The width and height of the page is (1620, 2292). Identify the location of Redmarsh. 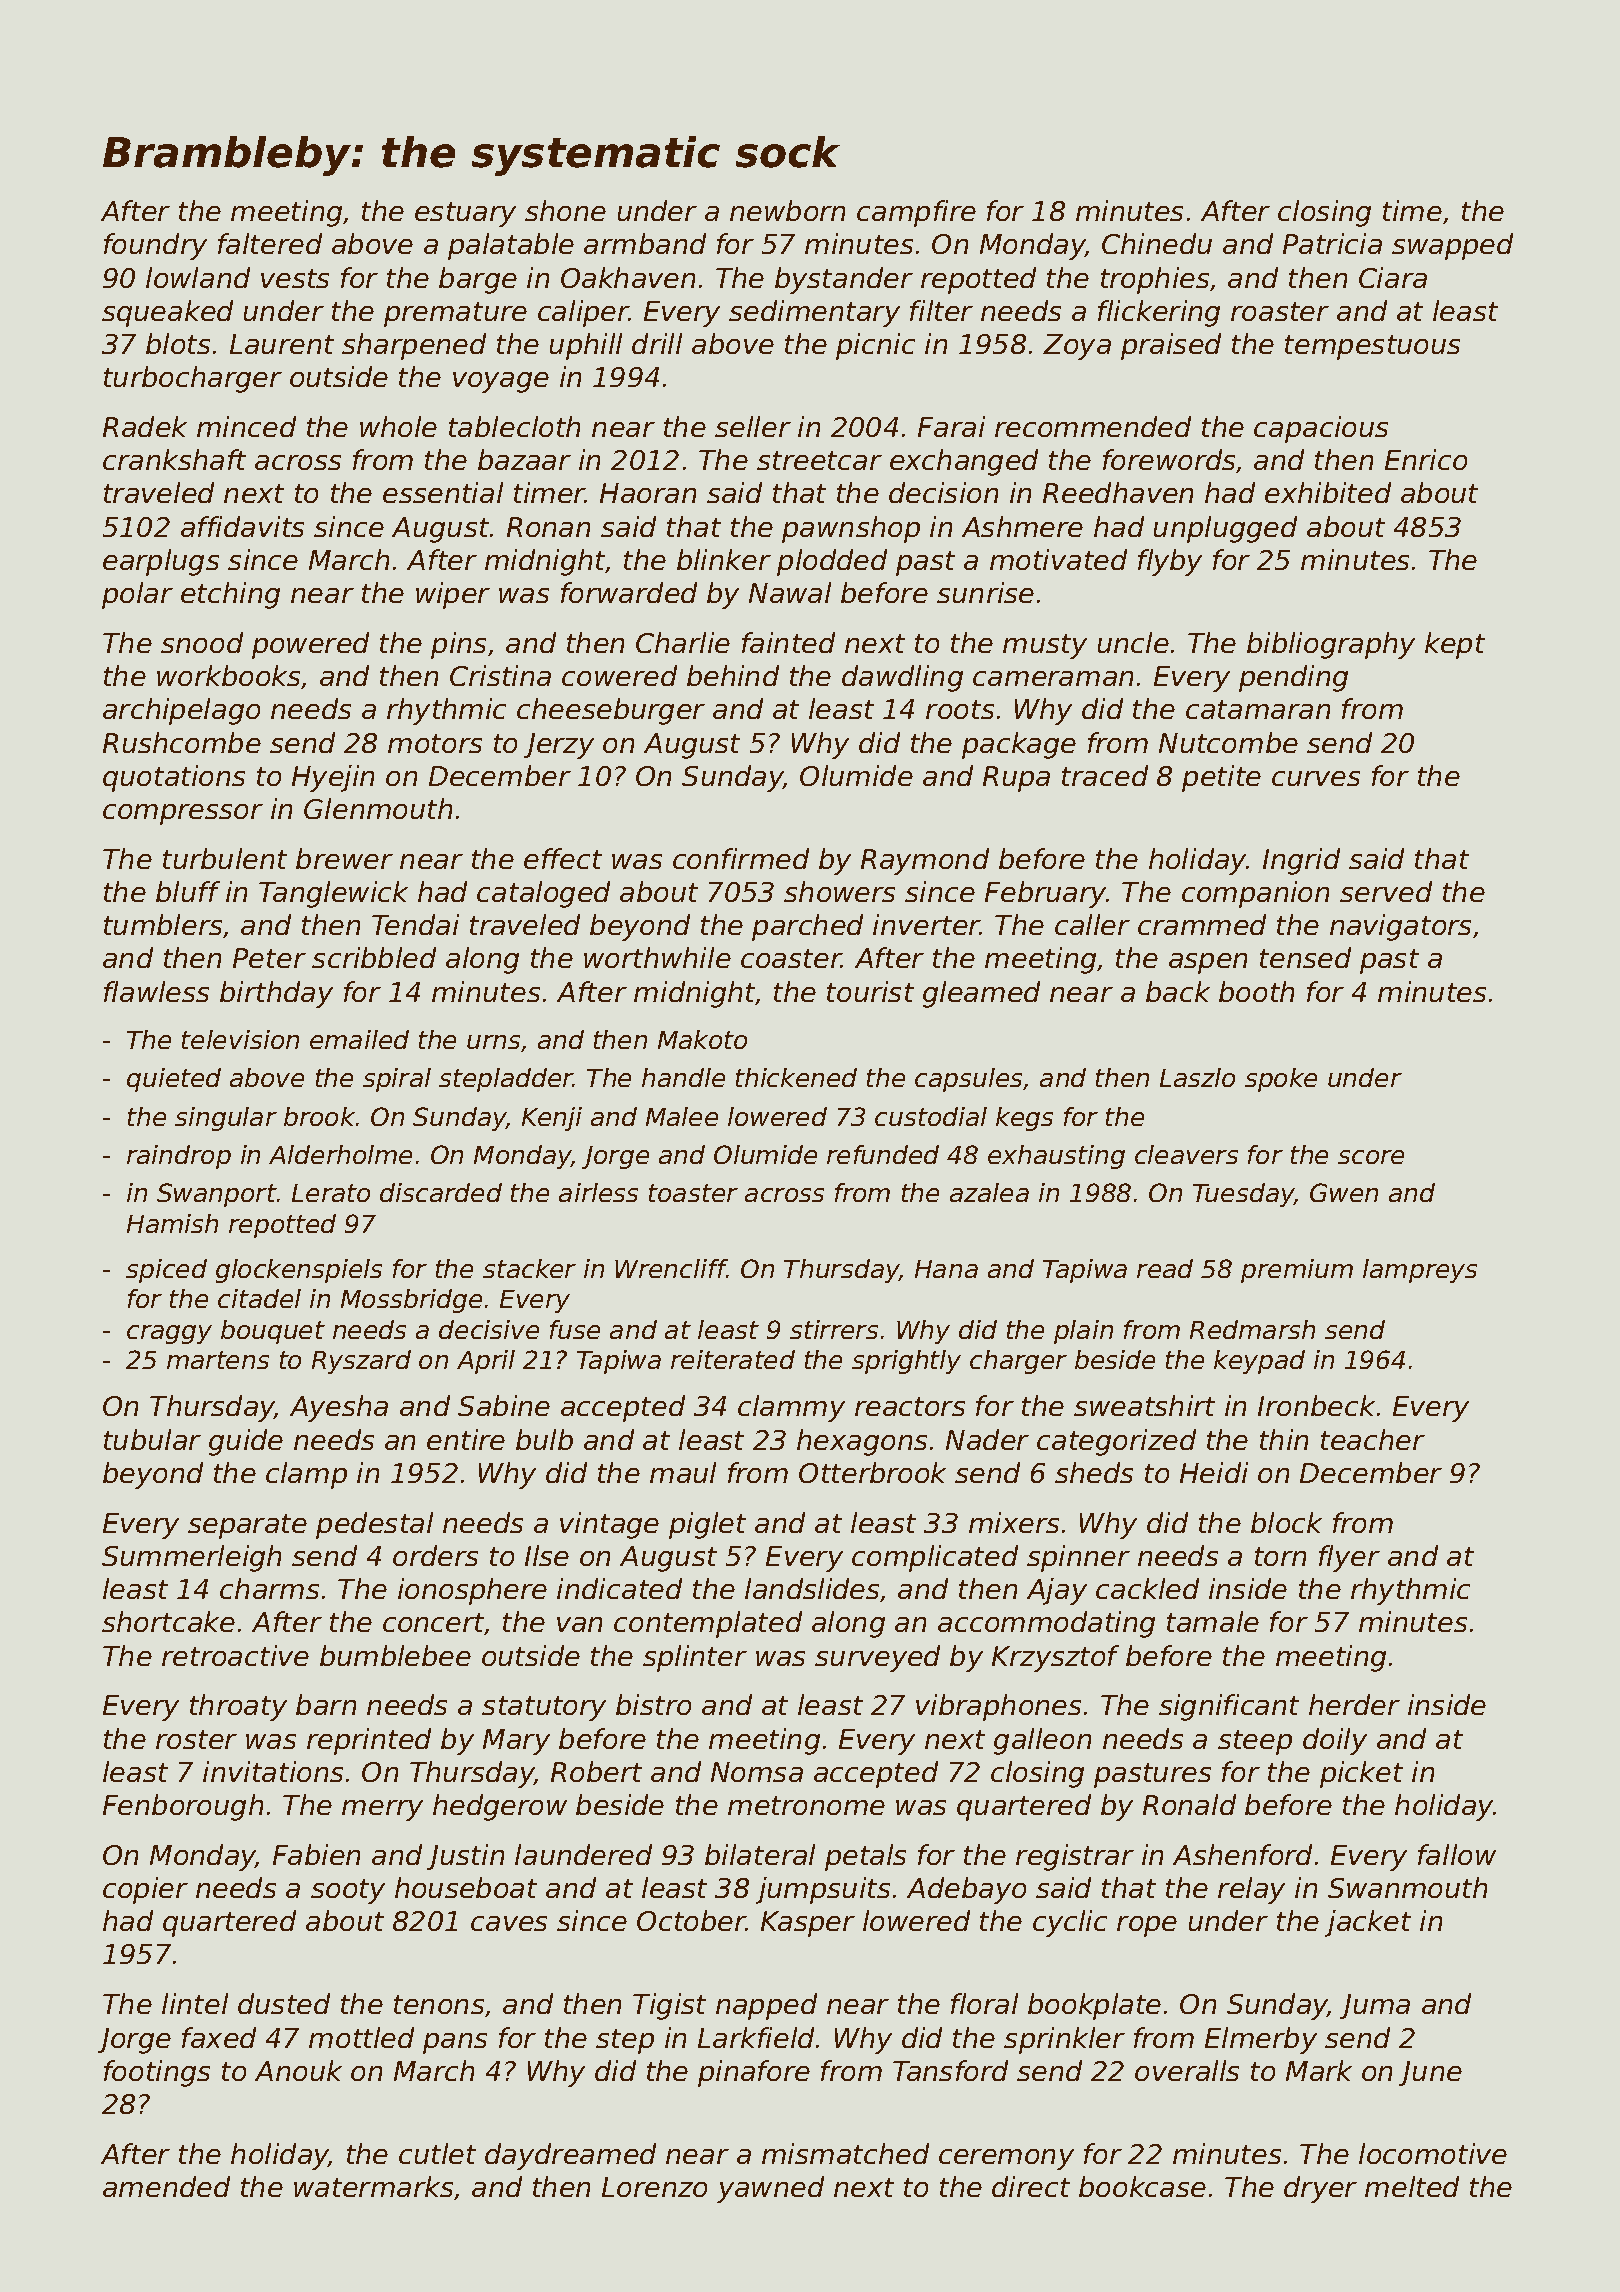
(1252, 1329).
